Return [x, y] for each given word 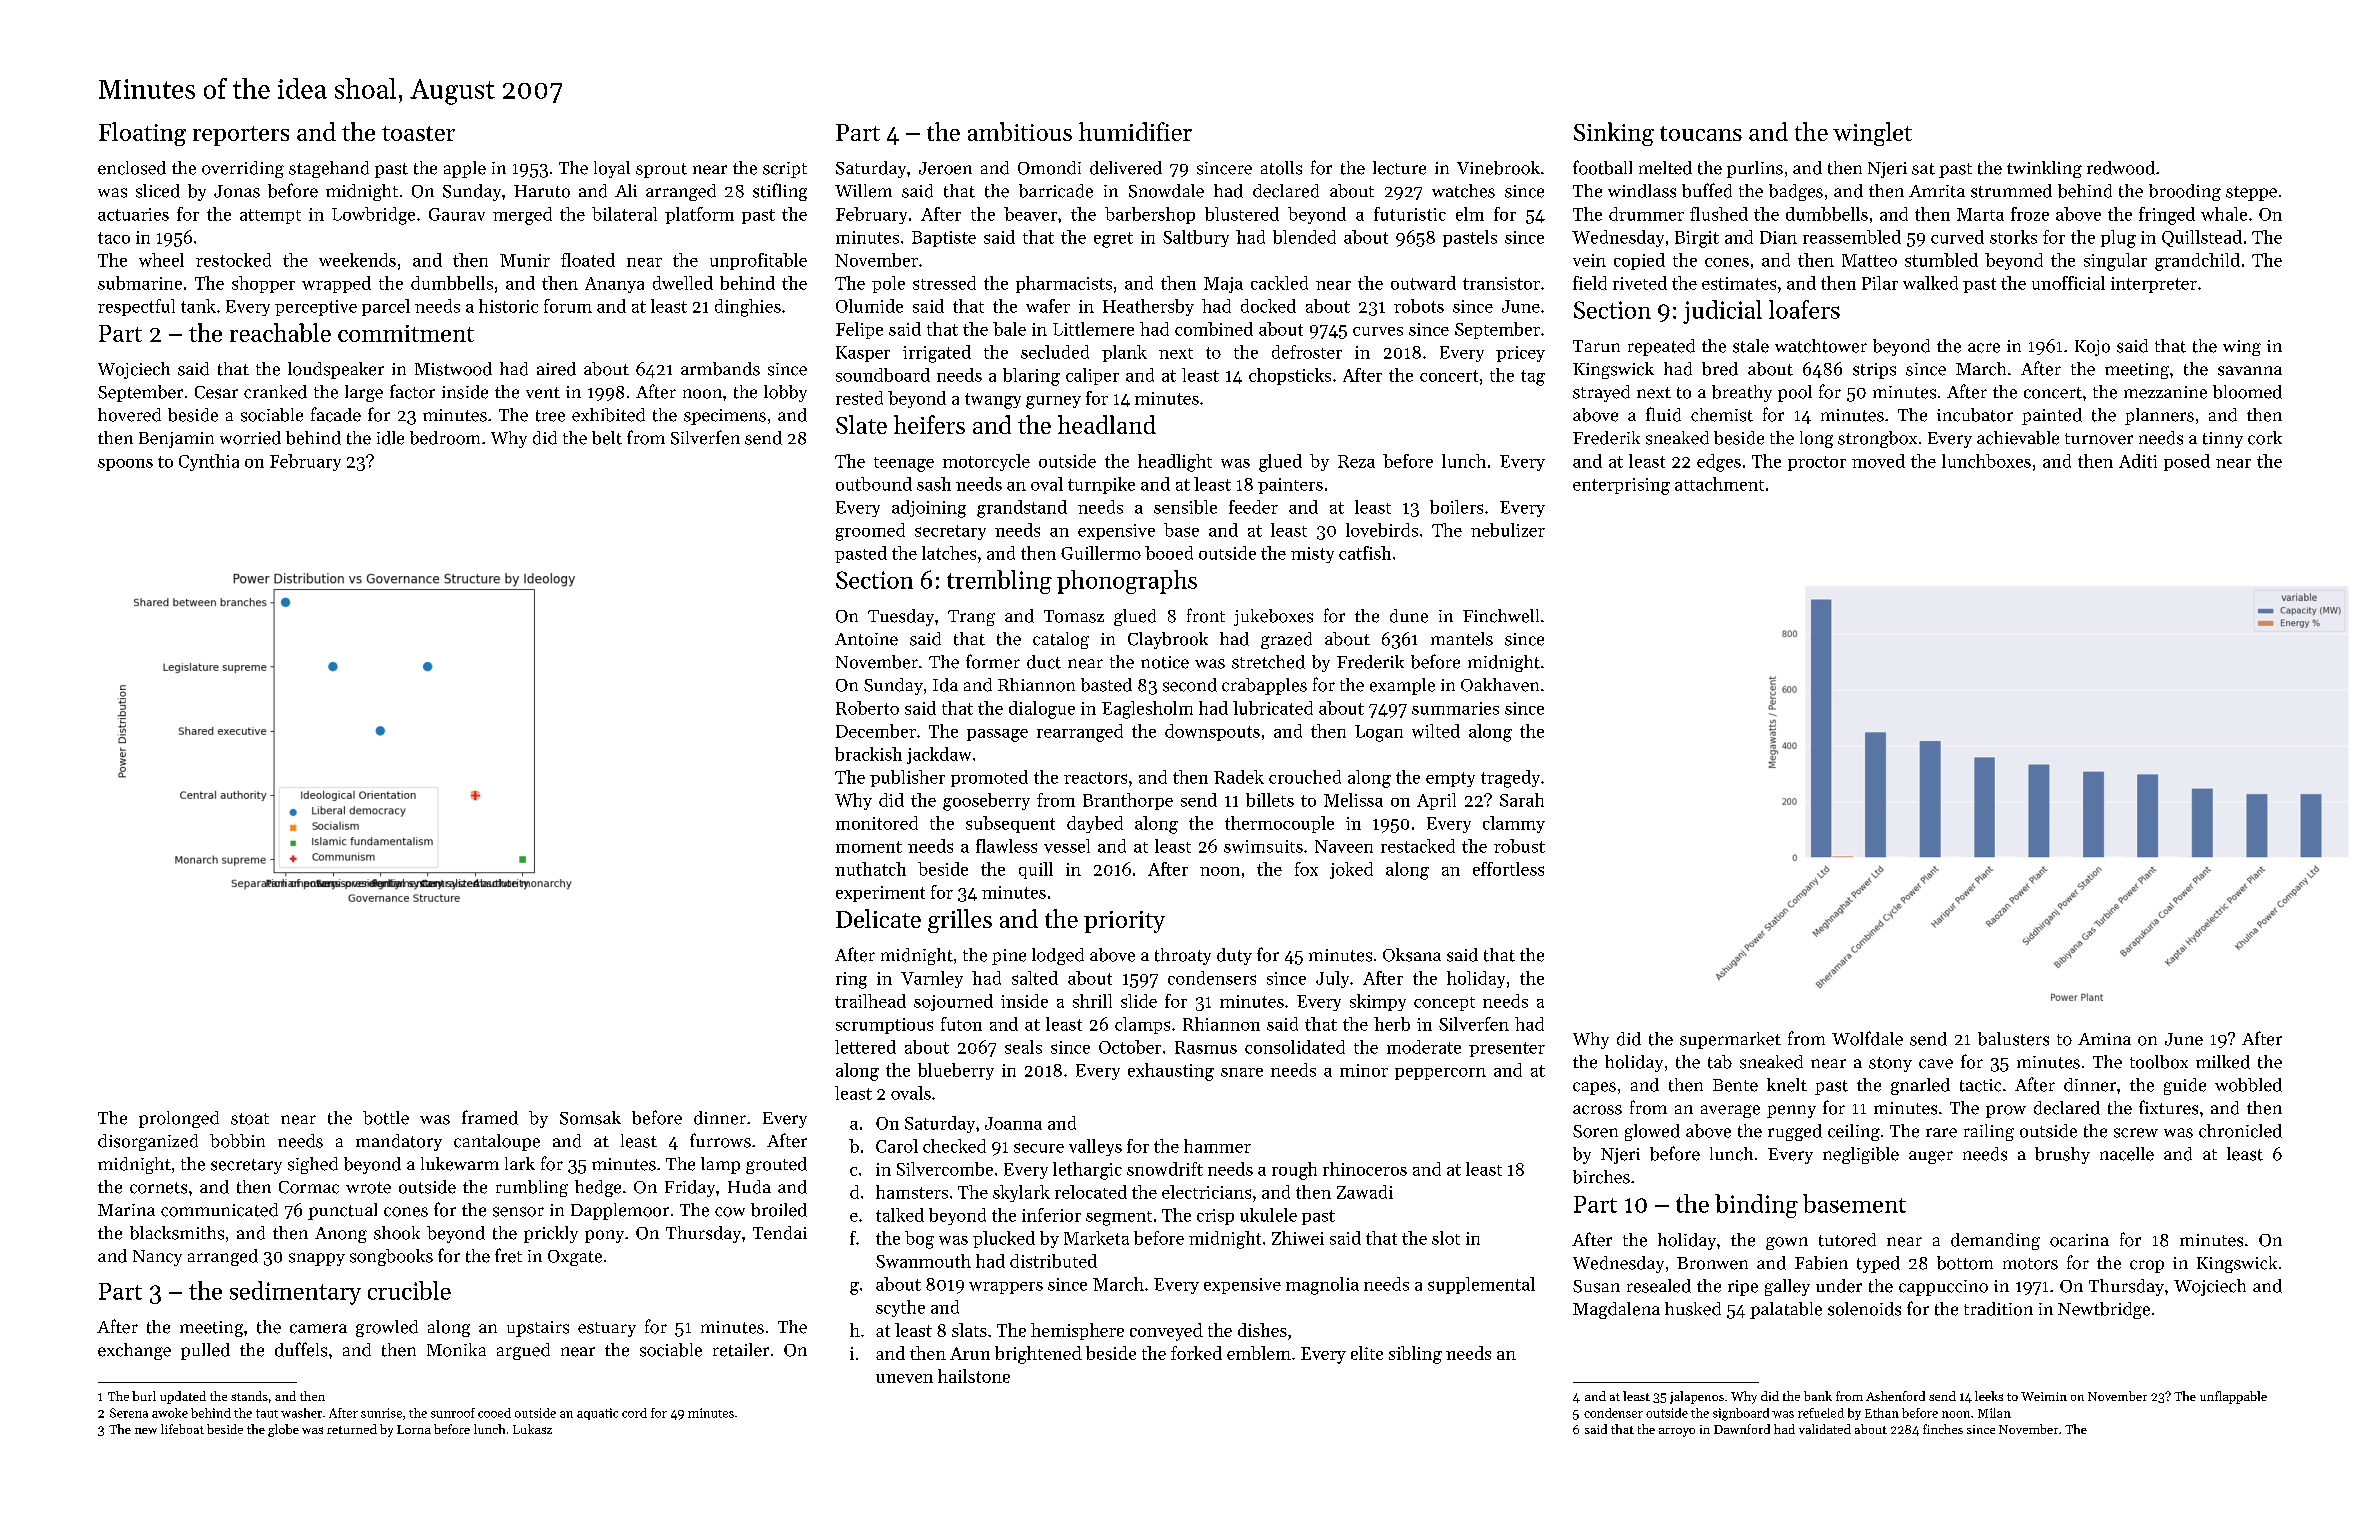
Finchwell [1501, 616]
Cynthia [209, 462]
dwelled [683, 283]
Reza [1356, 461]
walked [1930, 283]
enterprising [1621, 486]
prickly [551, 1234]
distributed [1053, 1261]
